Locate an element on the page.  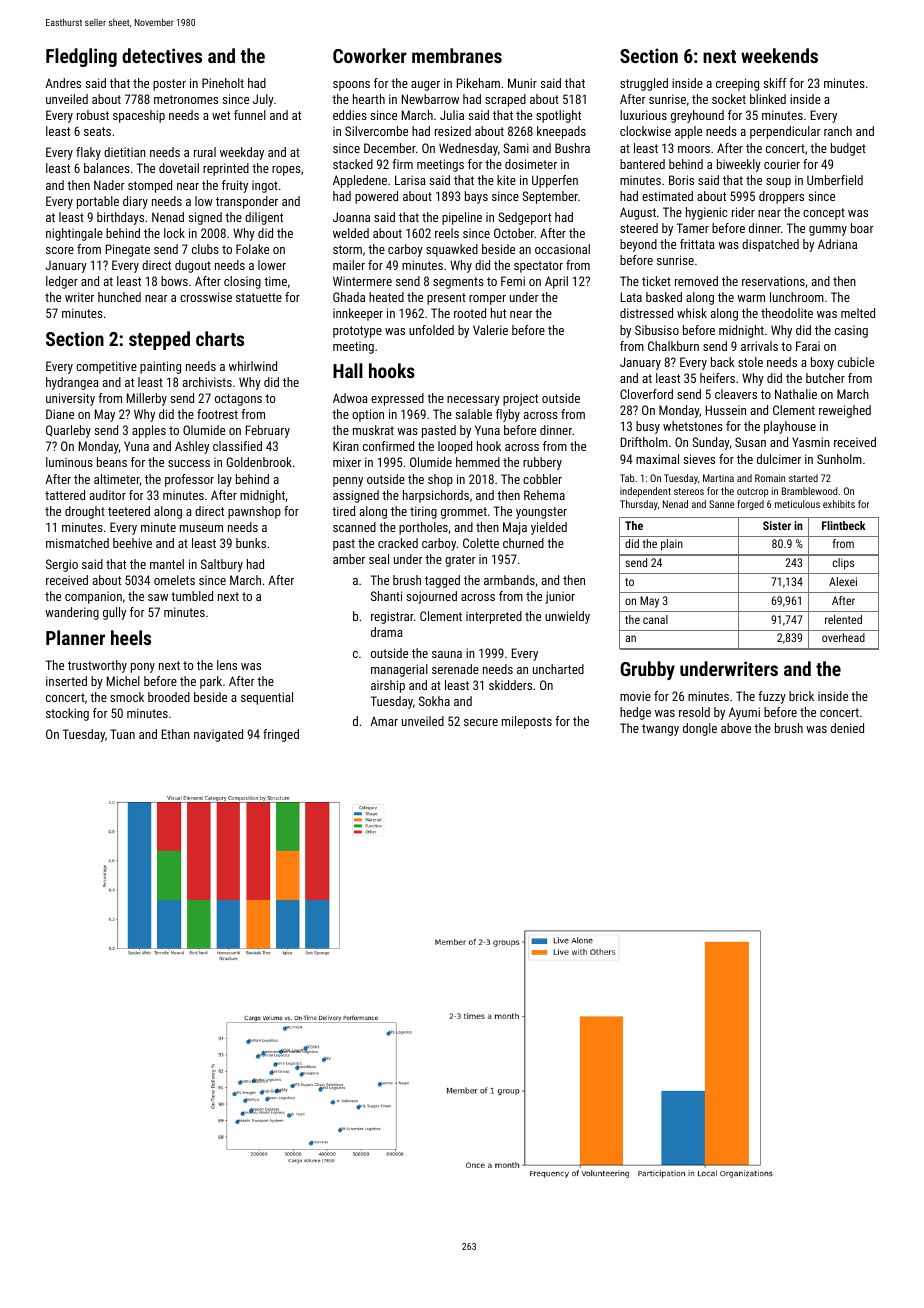
clubs is located at coordinates (205, 249).
